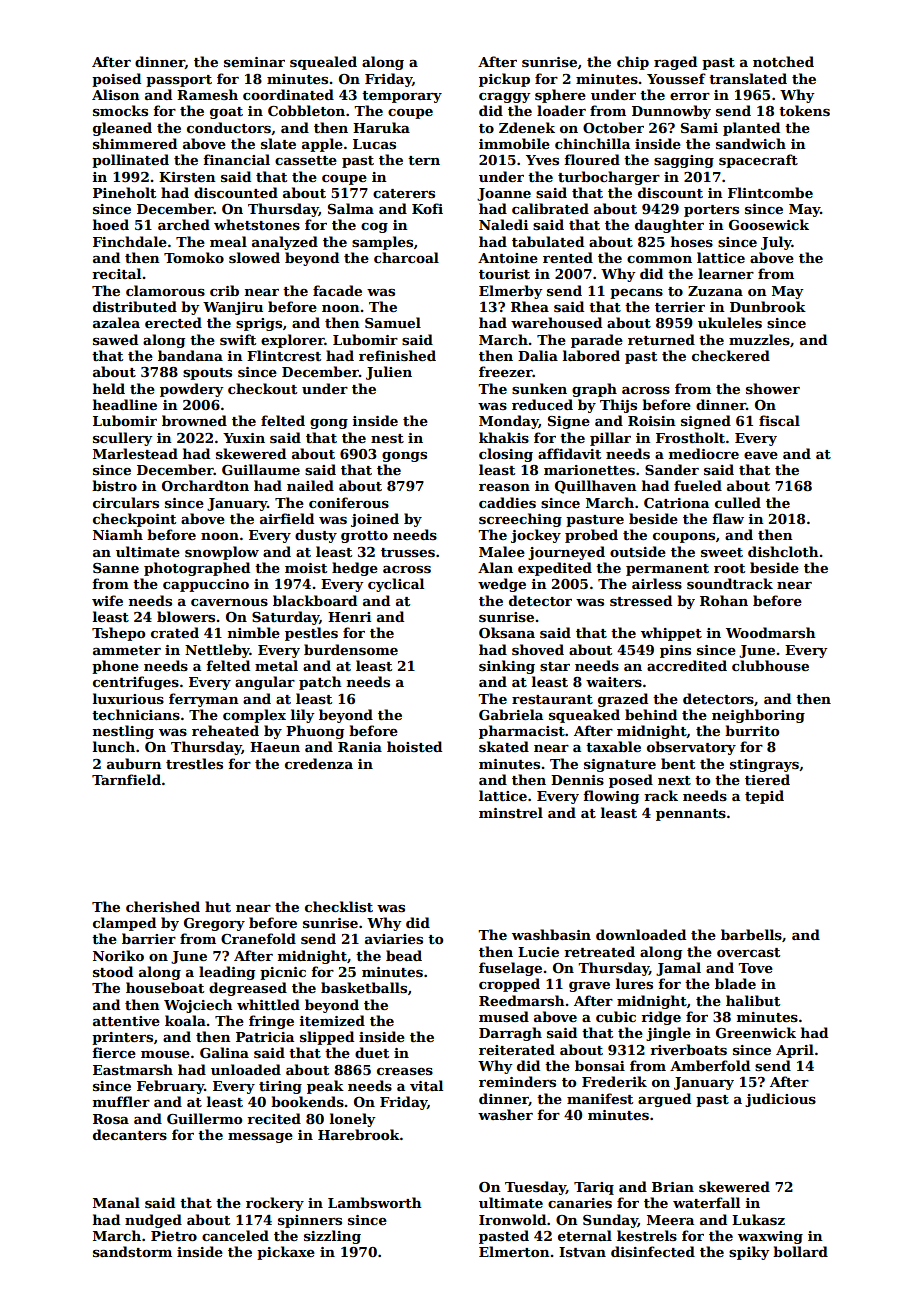 The height and width of the screenshot is (1308, 924). What do you see at coordinates (783, 61) in the screenshot?
I see `notched` at bounding box center [783, 61].
